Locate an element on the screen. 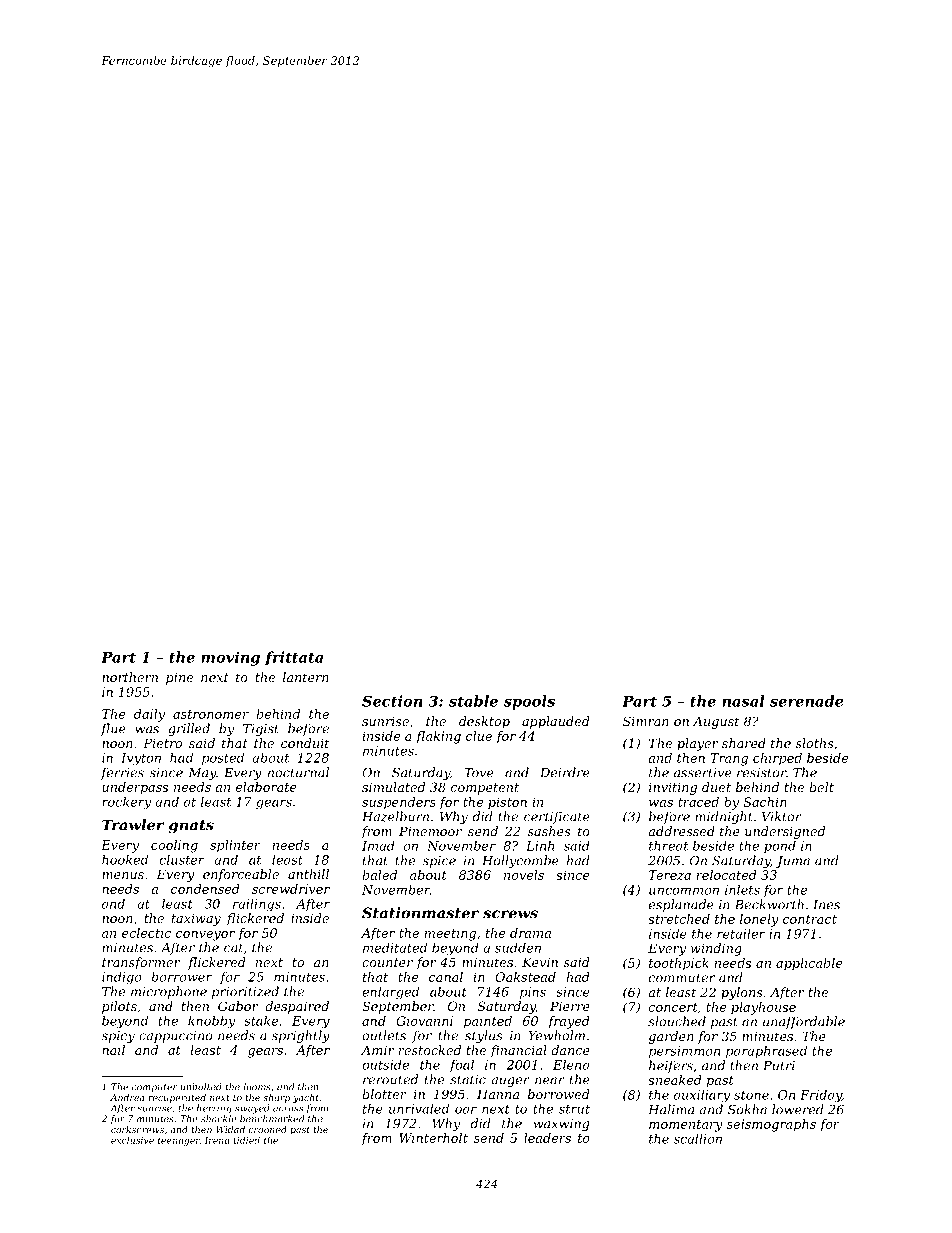 Image resolution: width=952 pixels, height=1233 pixels. scallion is located at coordinates (698, 1138).
